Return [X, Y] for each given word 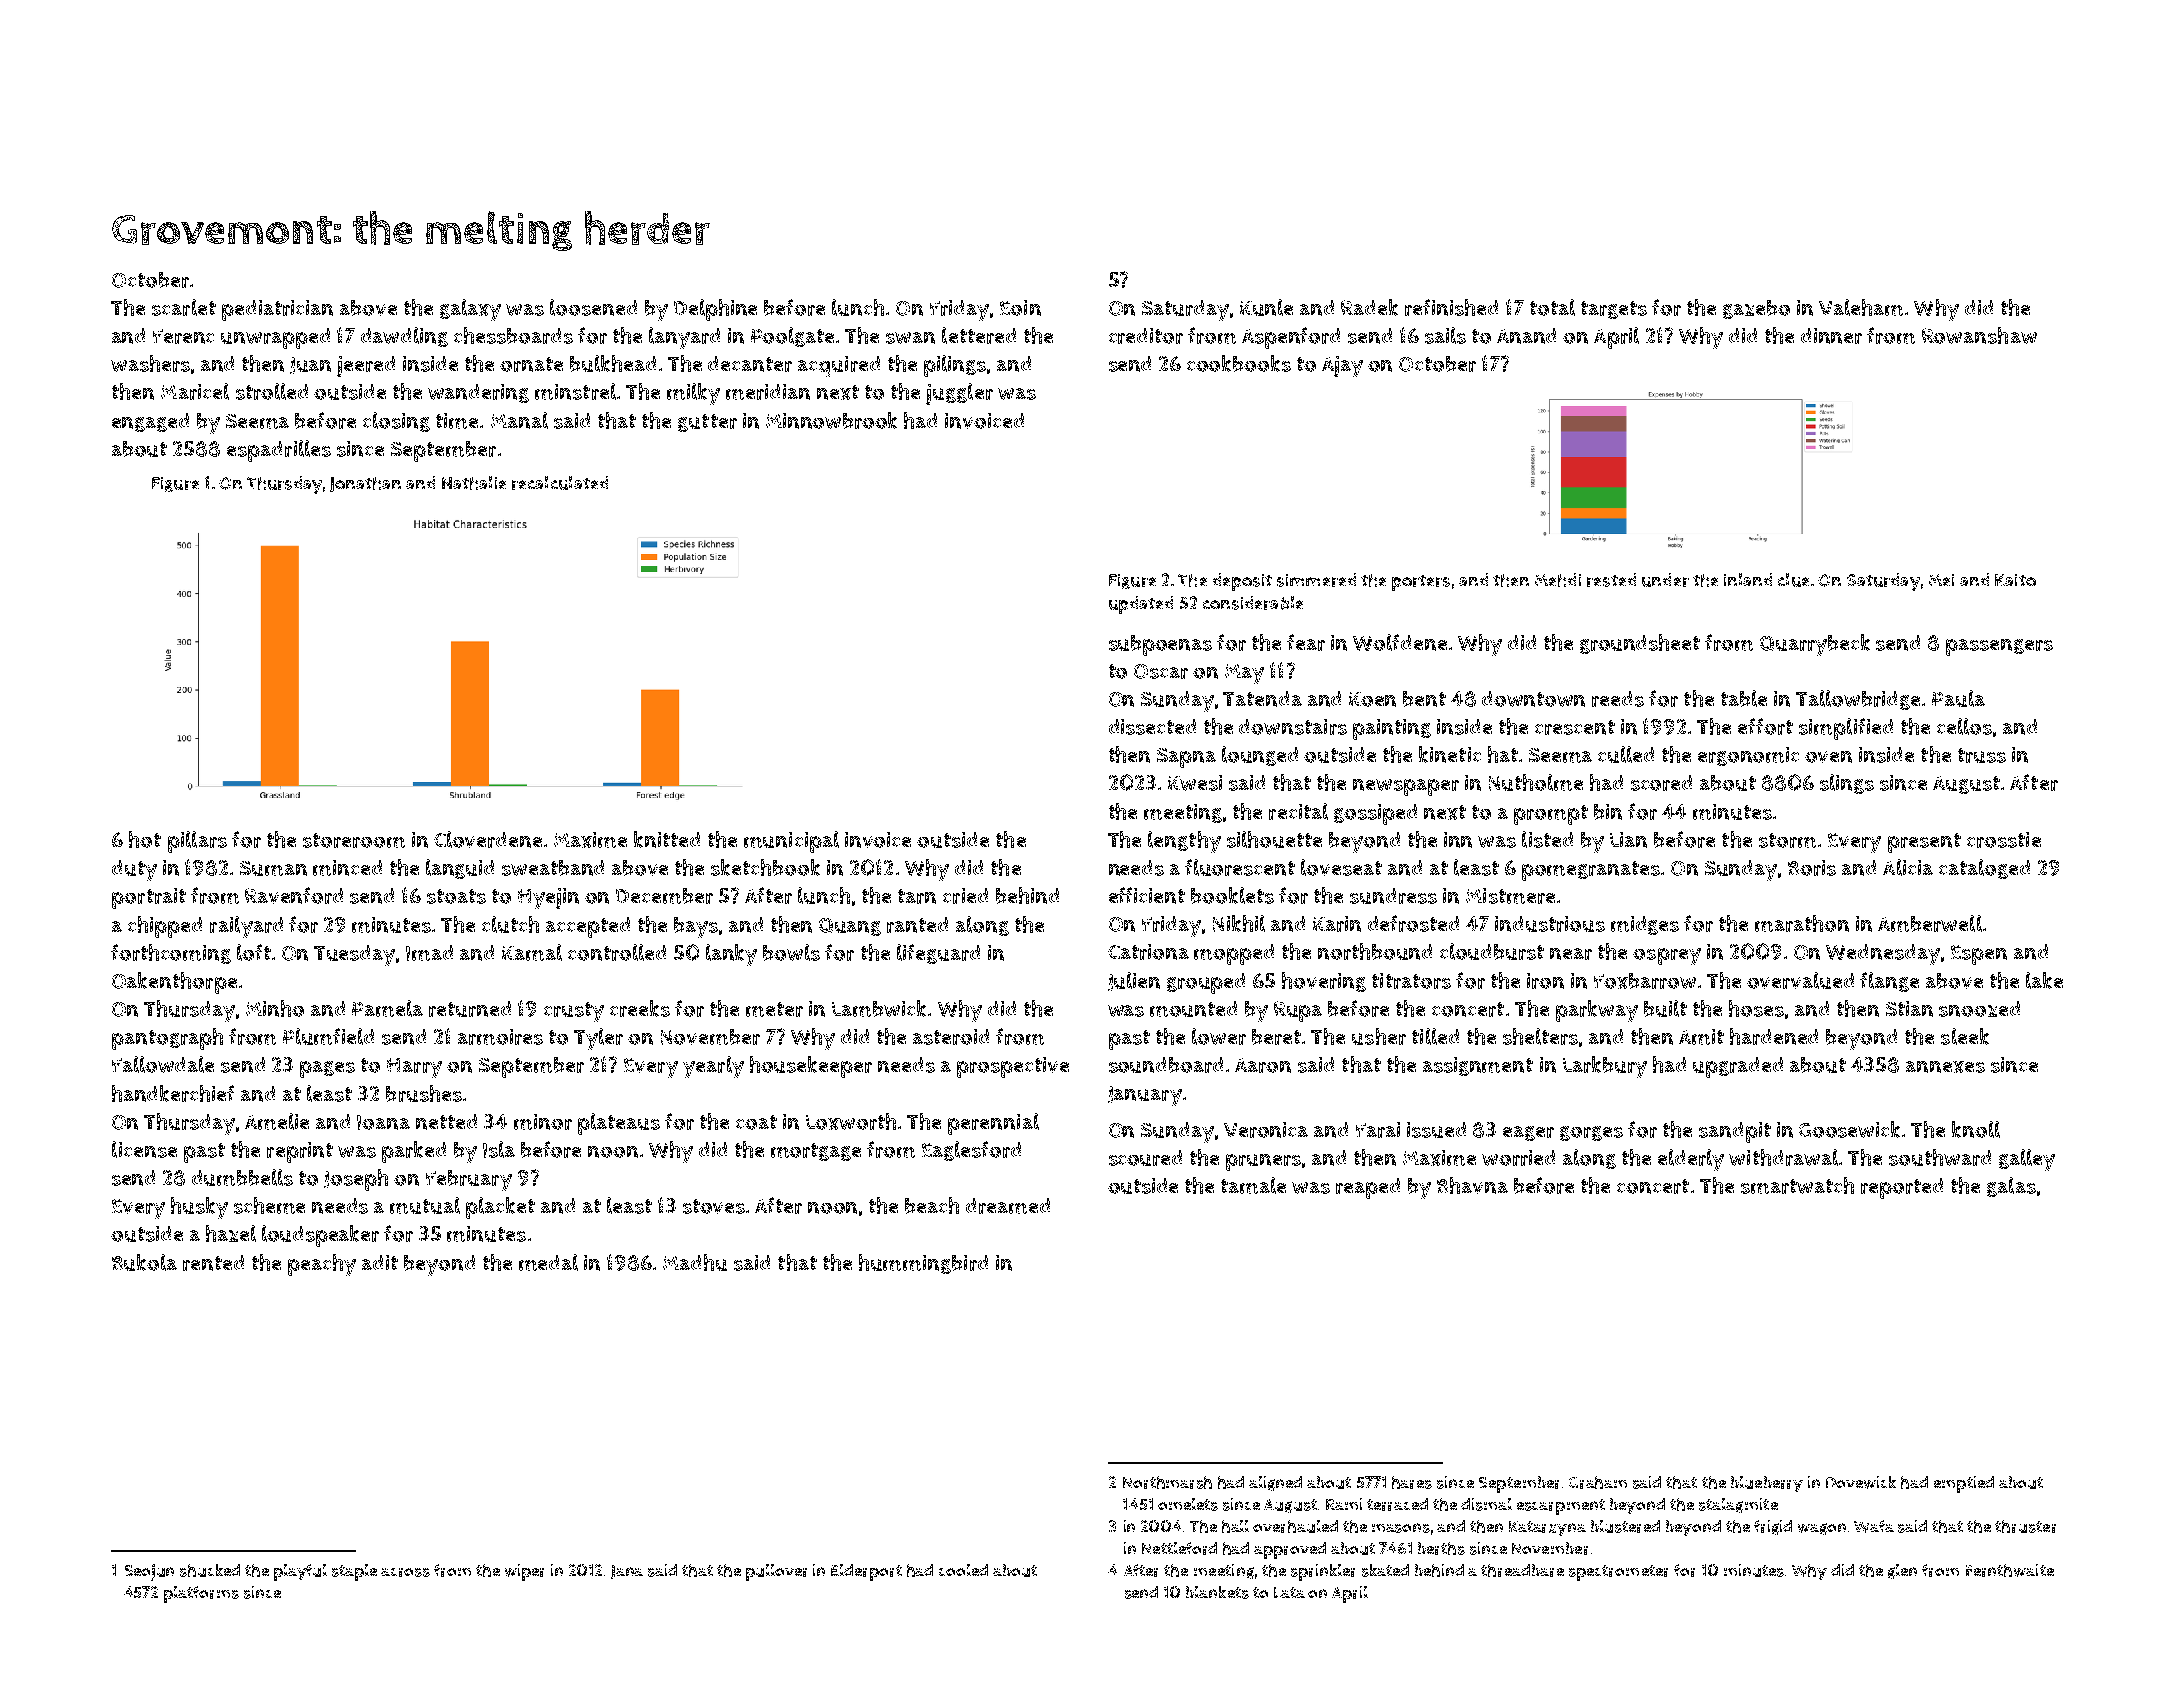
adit [380, 1262]
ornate [531, 364]
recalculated [560, 483]
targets [1614, 310]
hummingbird [923, 1264]
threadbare [1522, 1570]
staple [354, 1572]
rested [1611, 580]
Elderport [866, 1572]
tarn [917, 896]
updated [1141, 605]
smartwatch [1797, 1185]
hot [145, 839]
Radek [1369, 307]
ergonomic [1748, 756]
